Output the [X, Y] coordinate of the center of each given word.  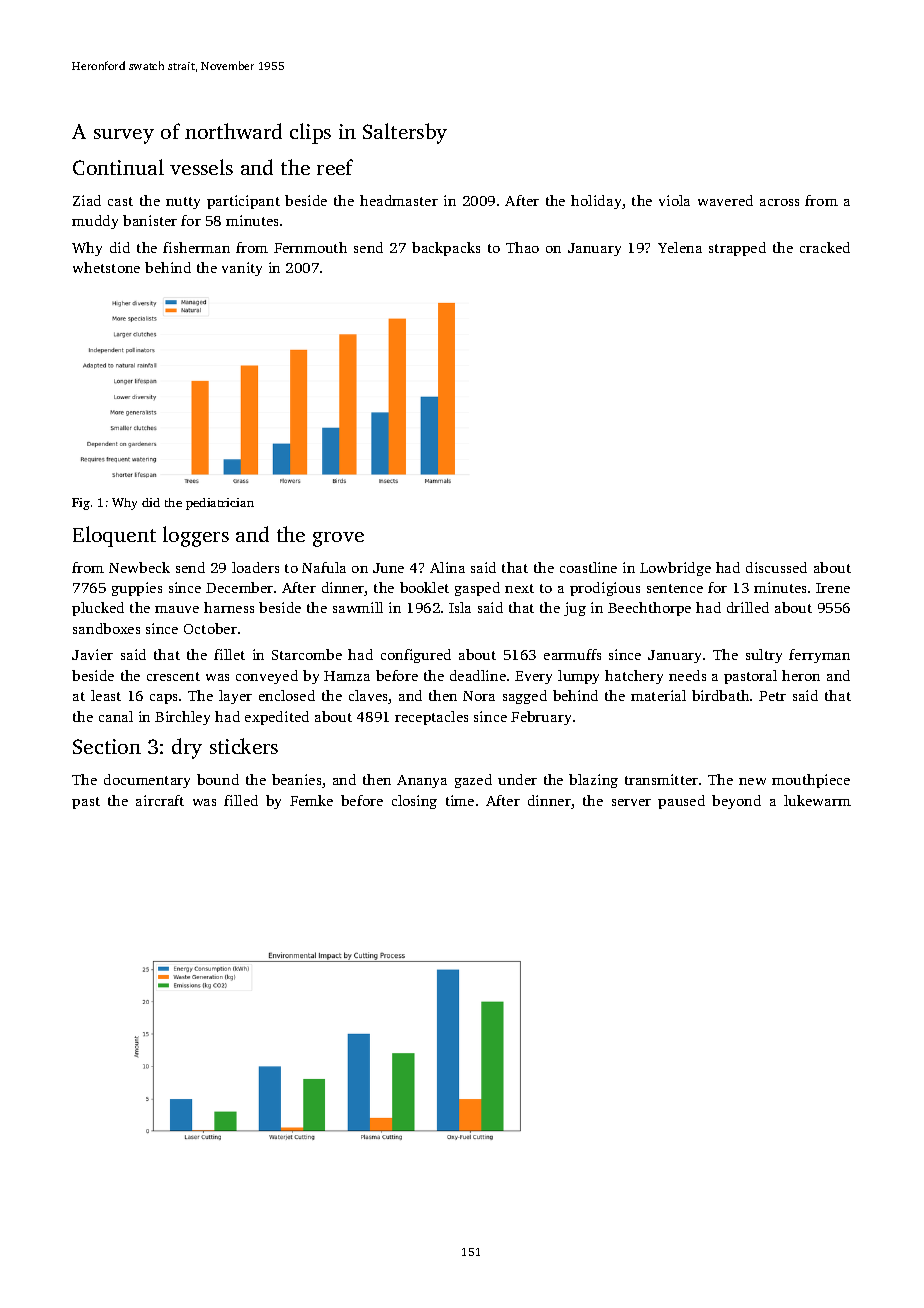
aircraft [160, 800]
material [658, 695]
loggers [196, 536]
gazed [473, 781]
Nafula [324, 567]
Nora [479, 696]
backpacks [446, 249]
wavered [725, 200]
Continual [118, 167]
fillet [229, 654]
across [779, 202]
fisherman [196, 247]
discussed [776, 567]
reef [335, 167]
